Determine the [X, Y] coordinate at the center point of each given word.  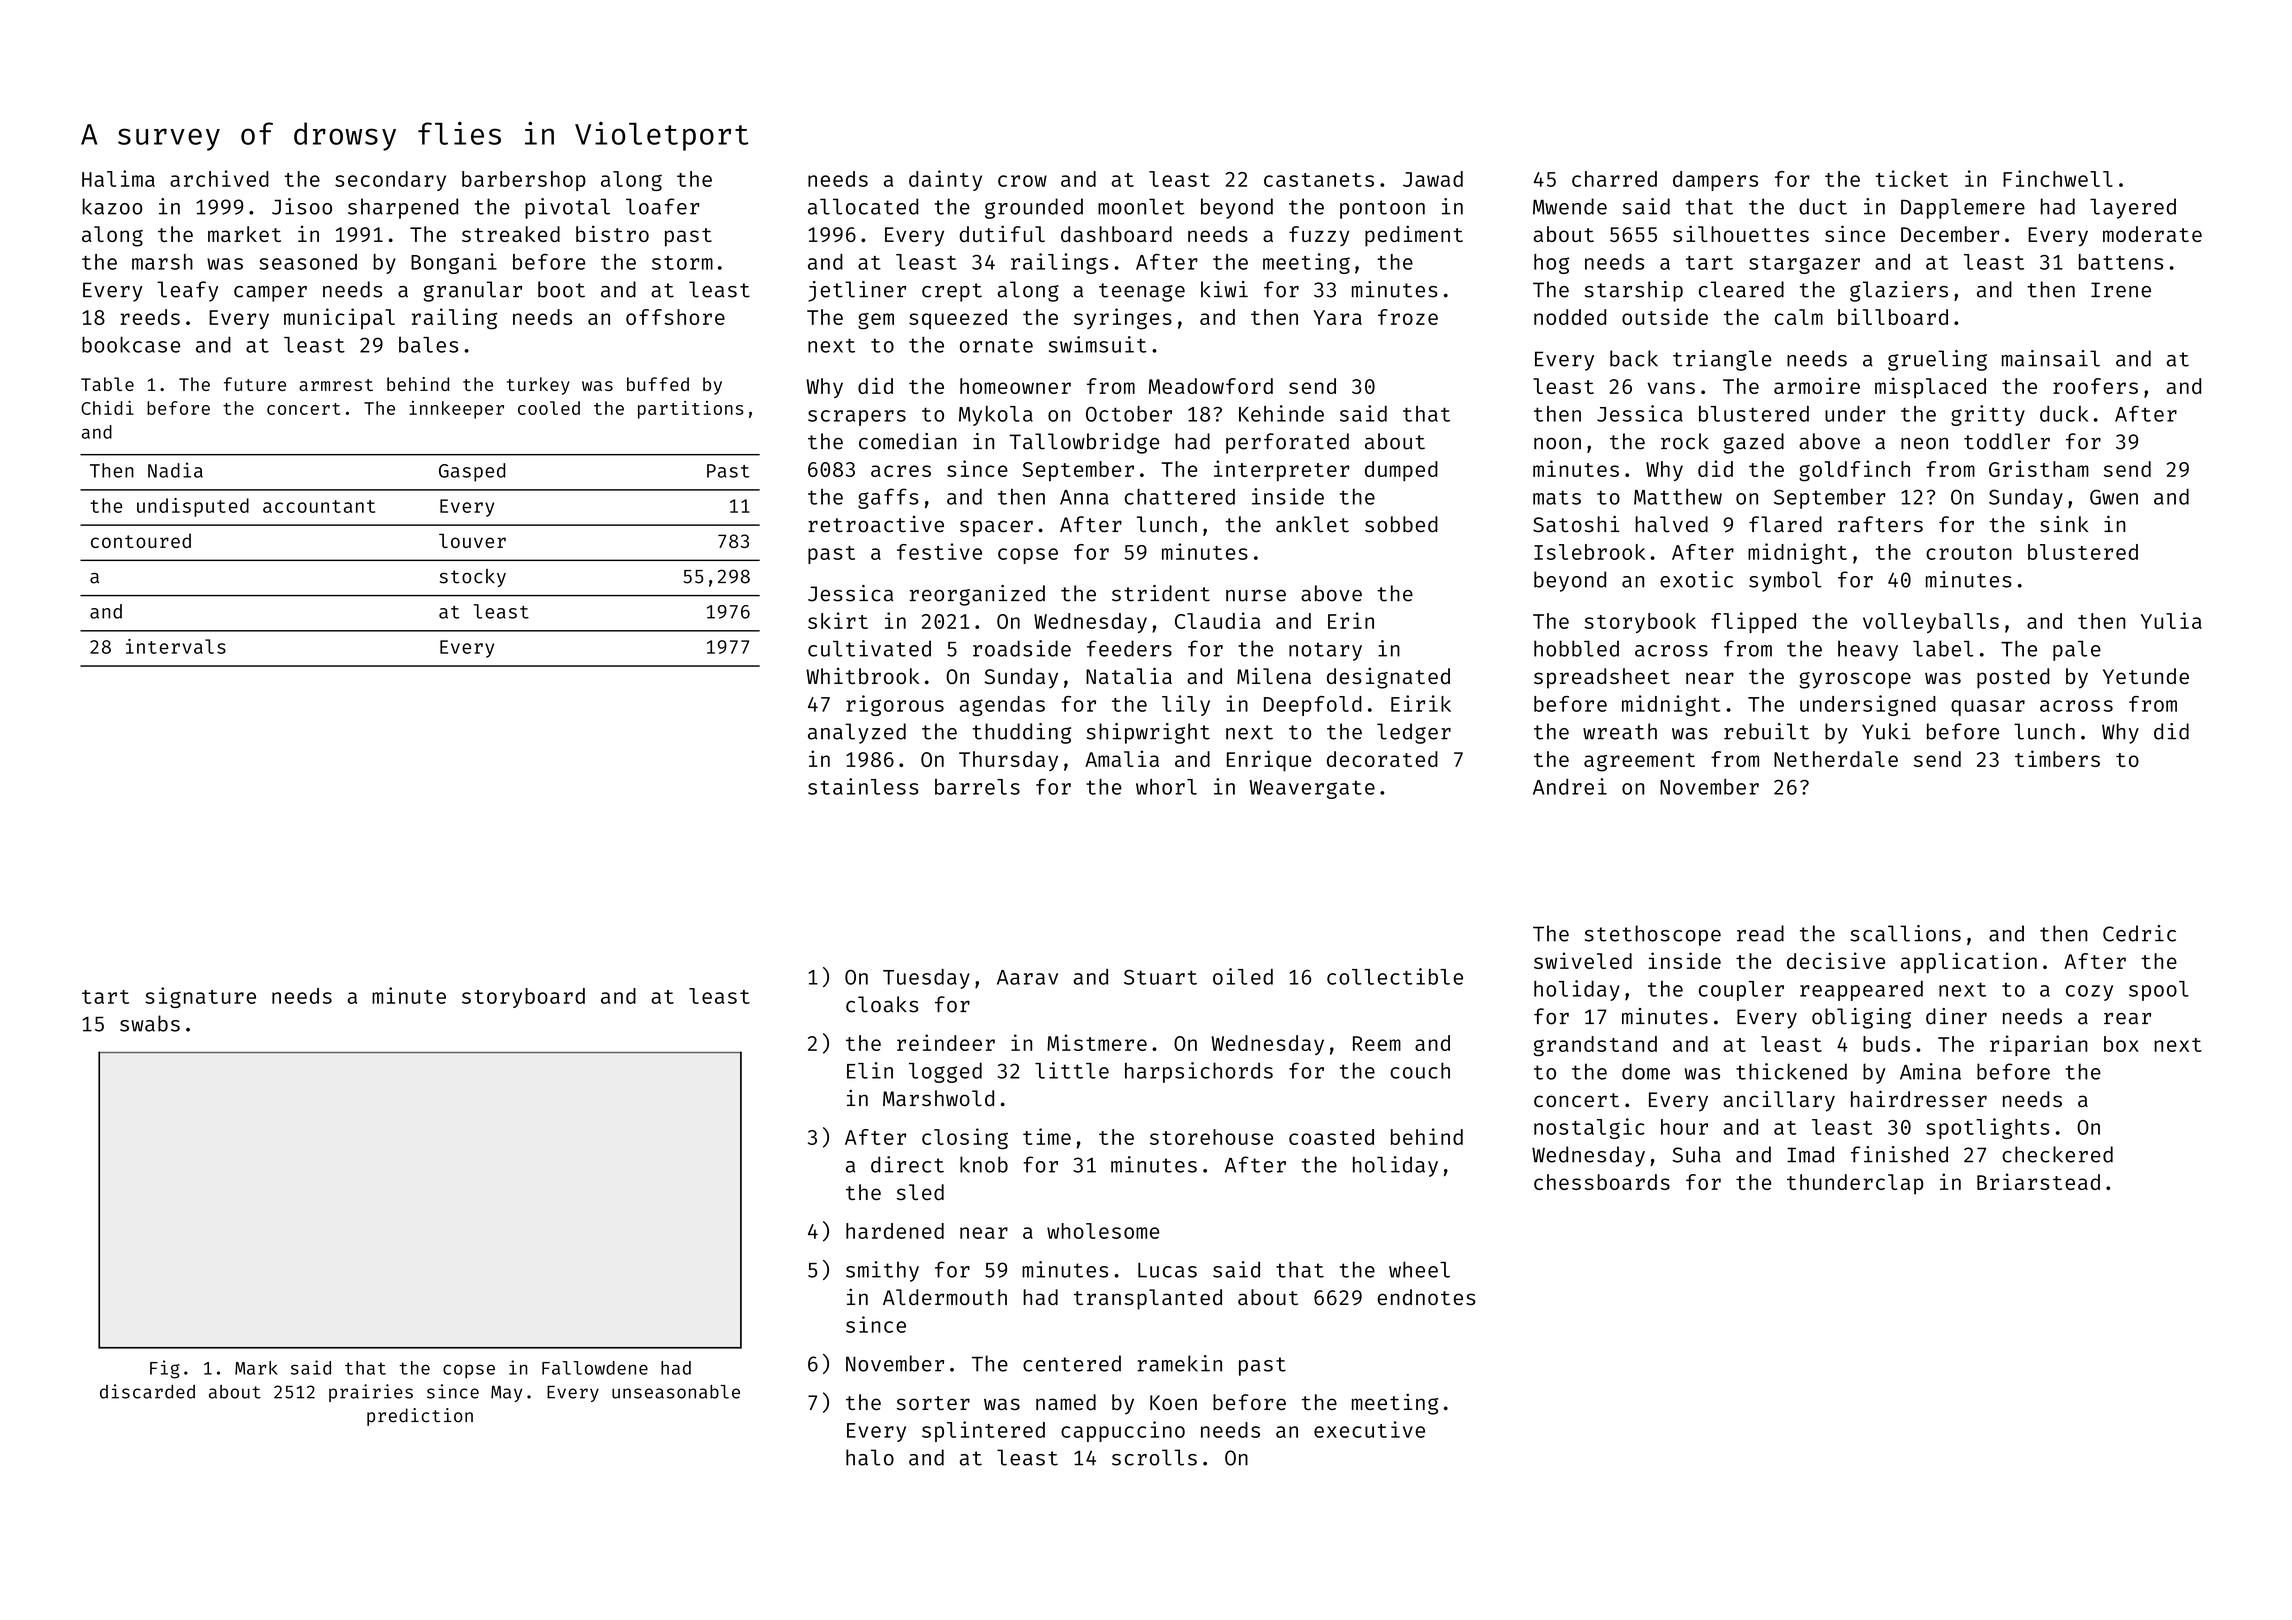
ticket [1912, 178]
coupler [1741, 991]
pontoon [1382, 209]
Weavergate [1312, 789]
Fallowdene [595, 1368]
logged [945, 1072]
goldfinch [1854, 471]
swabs [150, 1023]
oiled [1243, 976]
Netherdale [1836, 759]
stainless [863, 786]
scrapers [857, 418]
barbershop [524, 181]
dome [1646, 1071]
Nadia [175, 470]
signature [200, 997]
